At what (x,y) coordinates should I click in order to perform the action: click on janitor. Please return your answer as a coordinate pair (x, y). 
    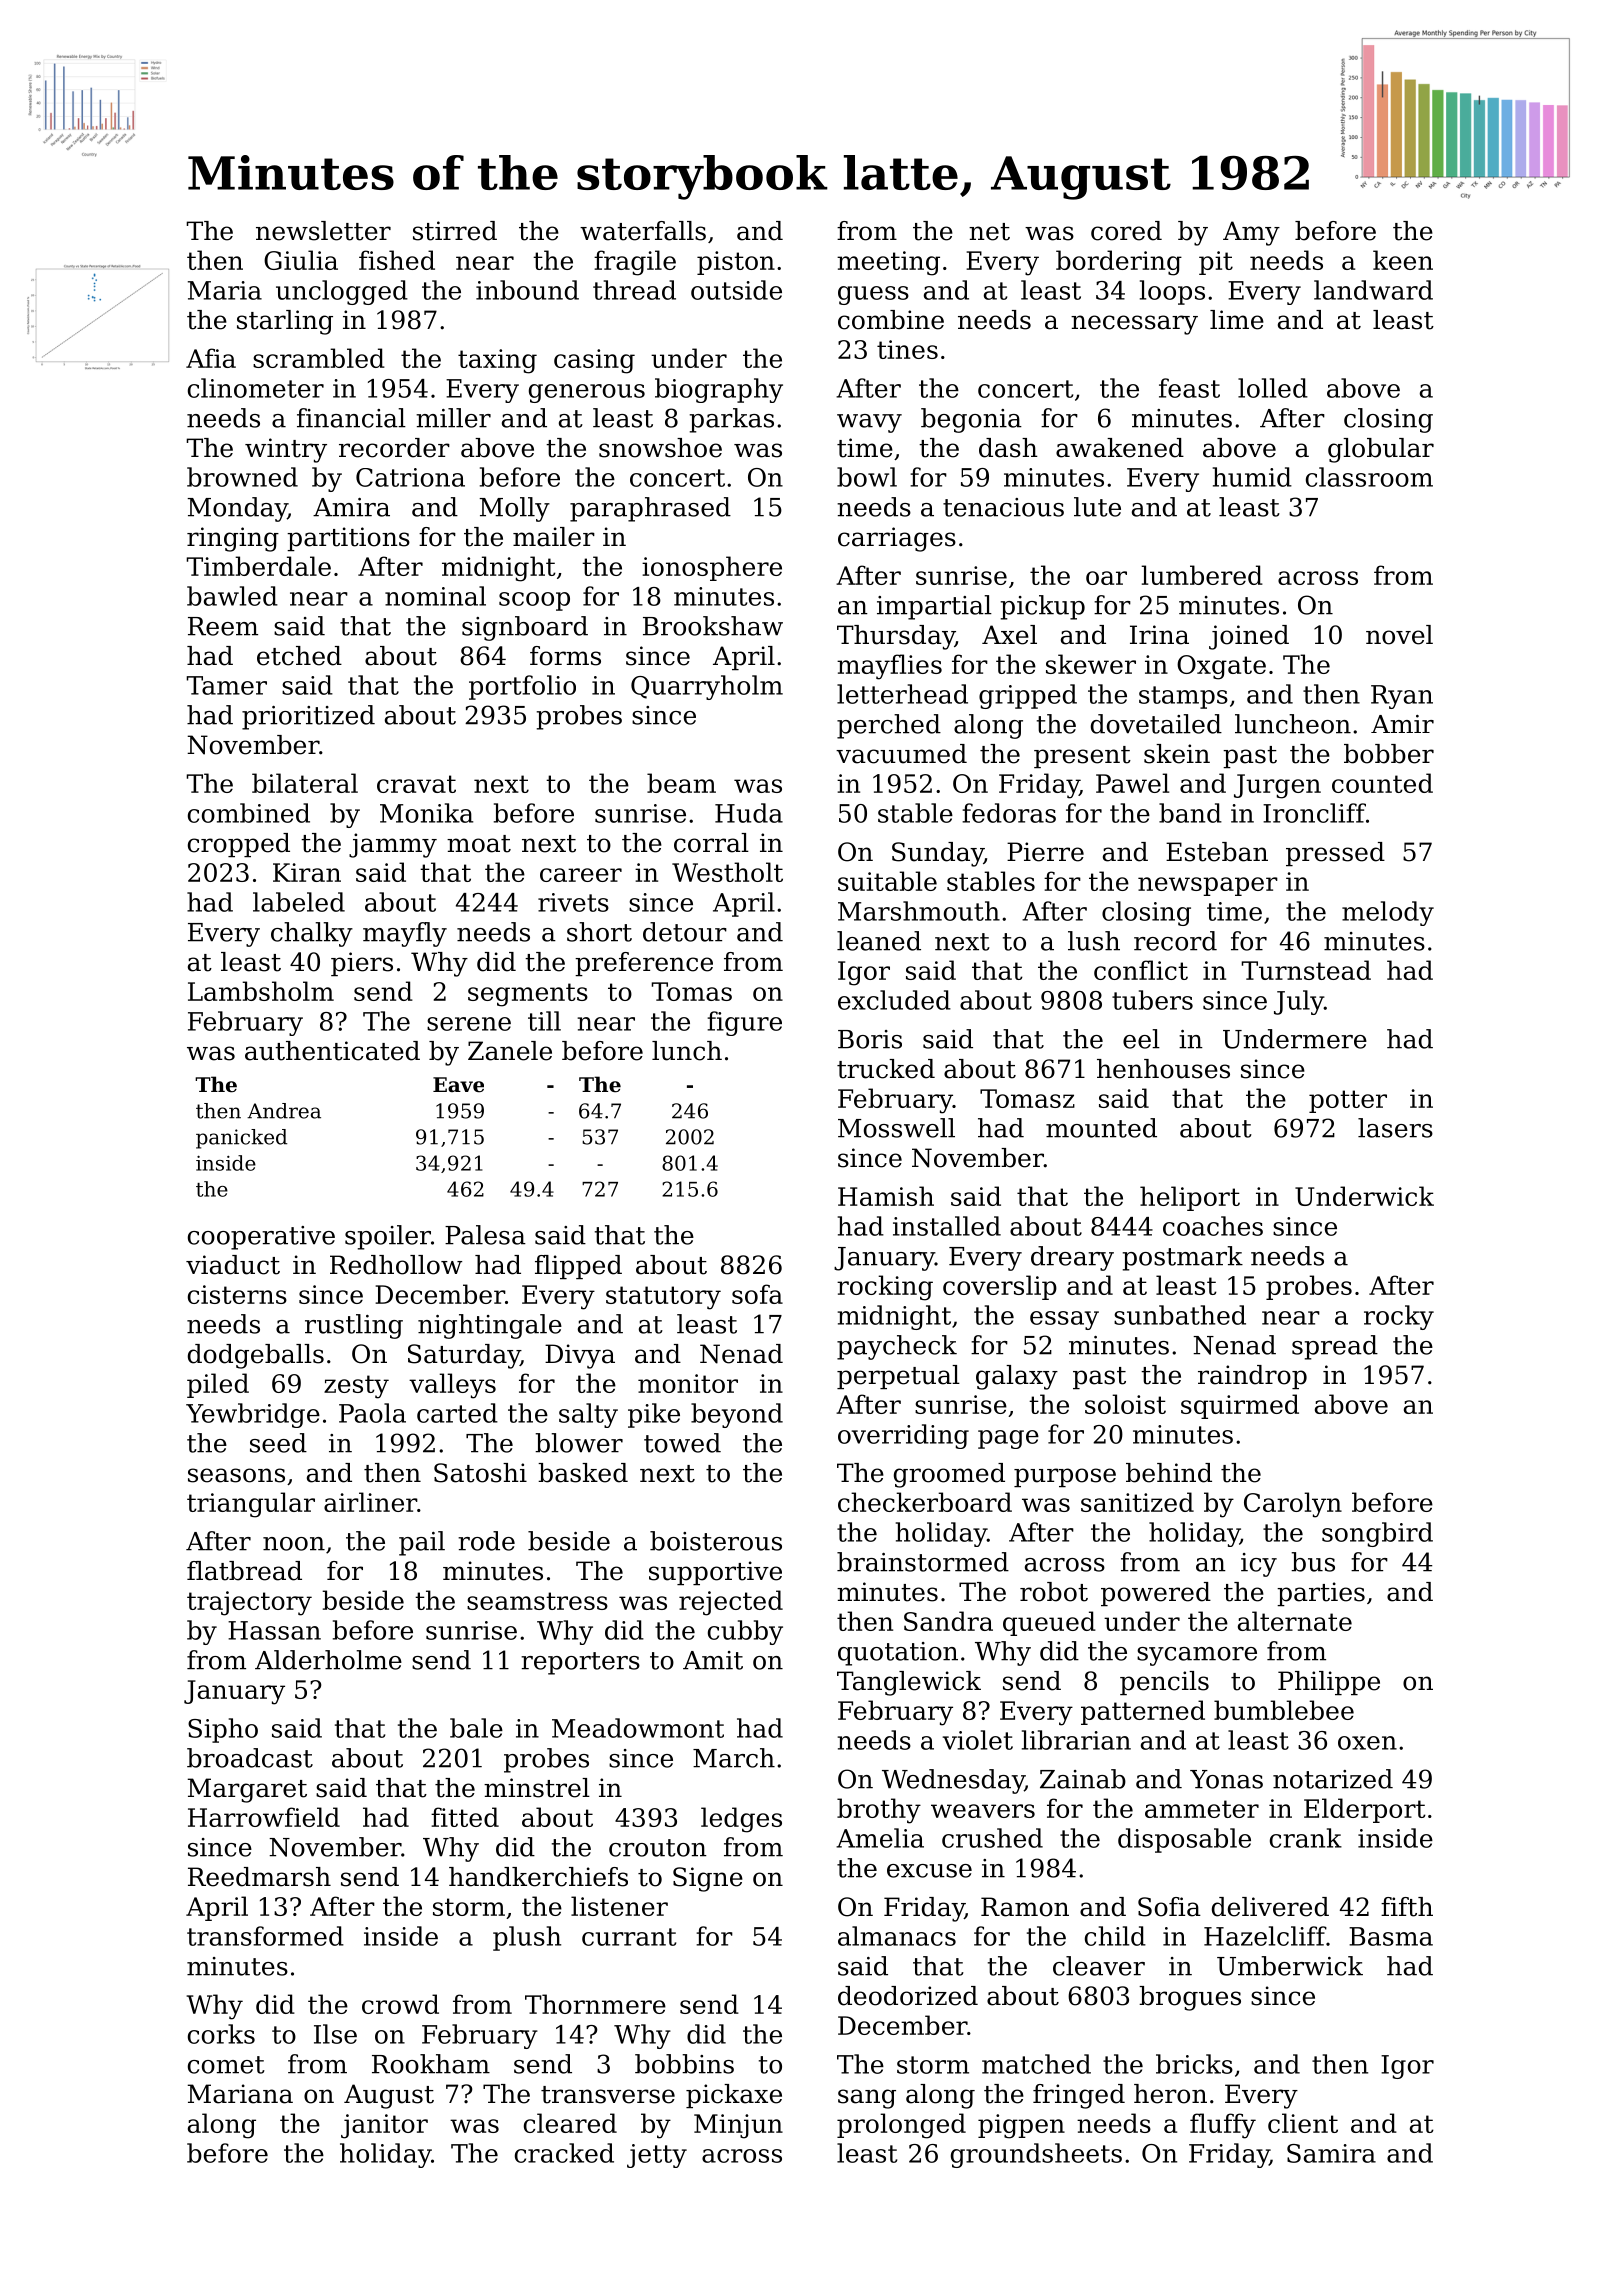
    Looking at the image, I should click on (384, 2126).
